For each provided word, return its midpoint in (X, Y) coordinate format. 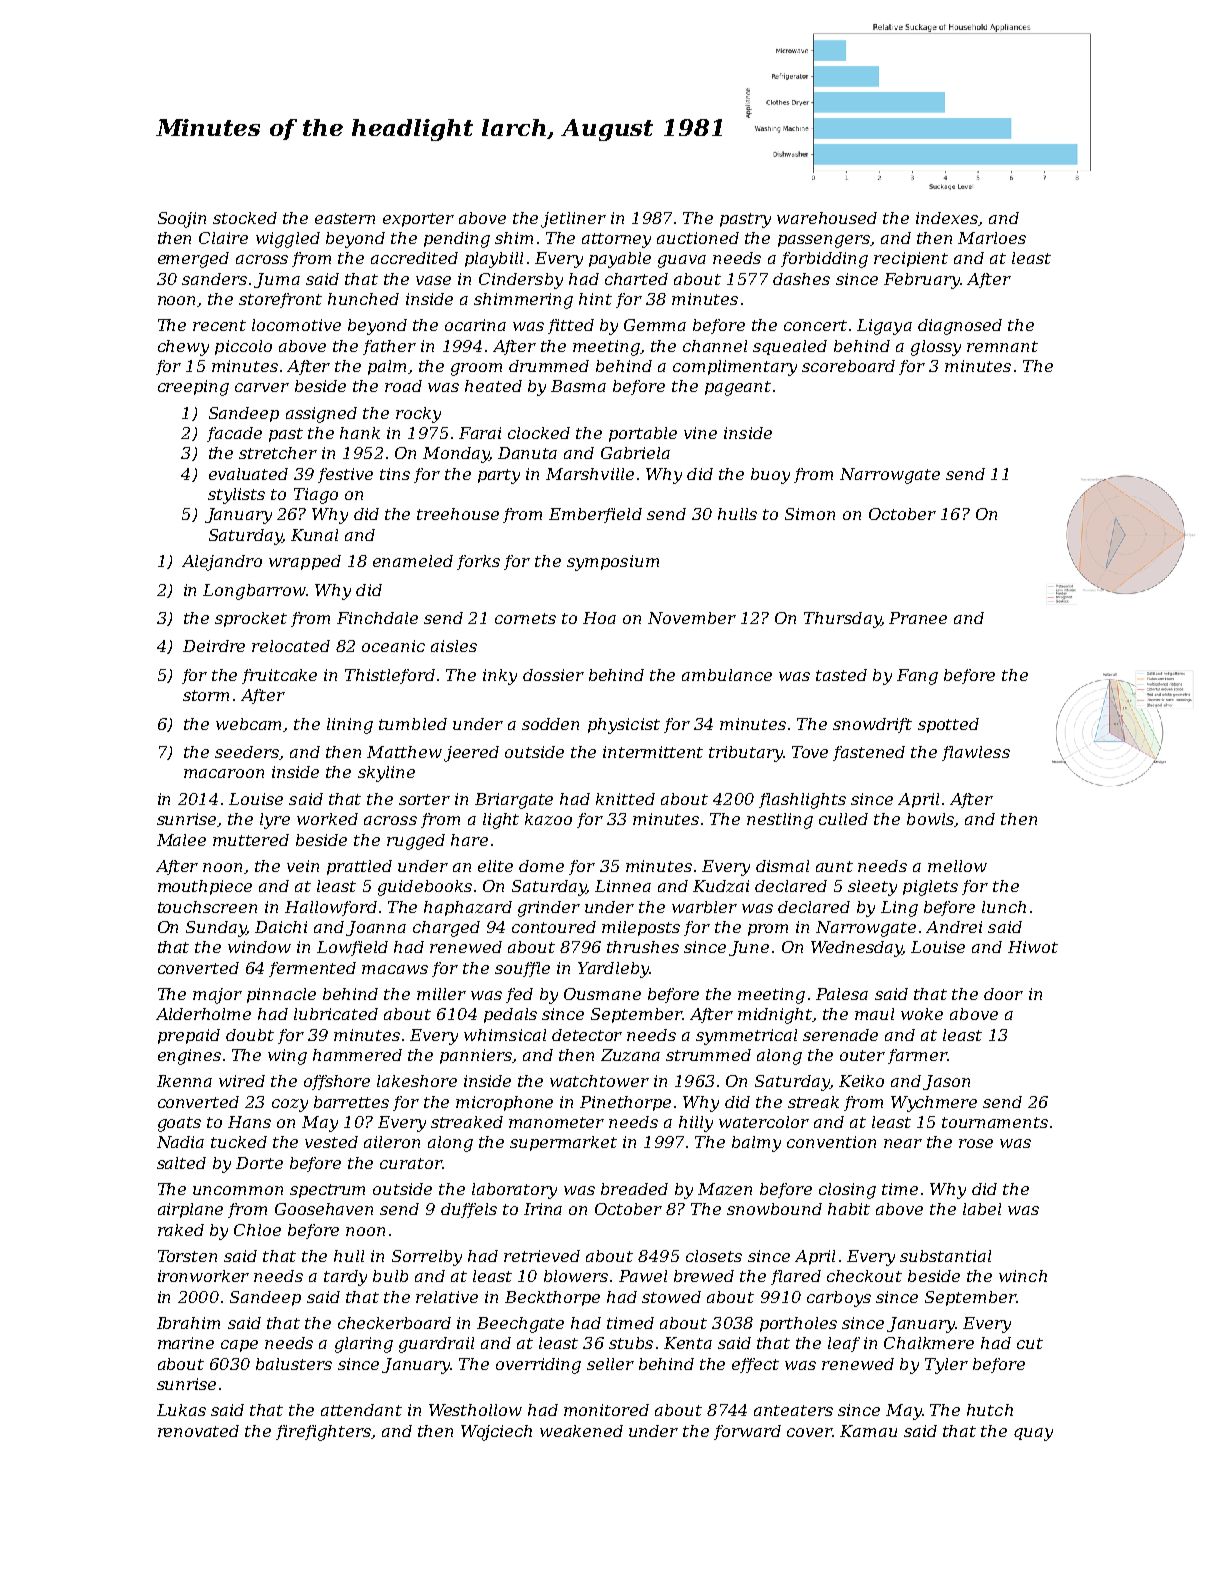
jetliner (573, 220)
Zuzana (630, 1055)
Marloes (992, 238)
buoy (770, 476)
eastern (345, 218)
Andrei (954, 927)
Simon (810, 514)
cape (239, 1346)
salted (181, 1163)
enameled (413, 561)
